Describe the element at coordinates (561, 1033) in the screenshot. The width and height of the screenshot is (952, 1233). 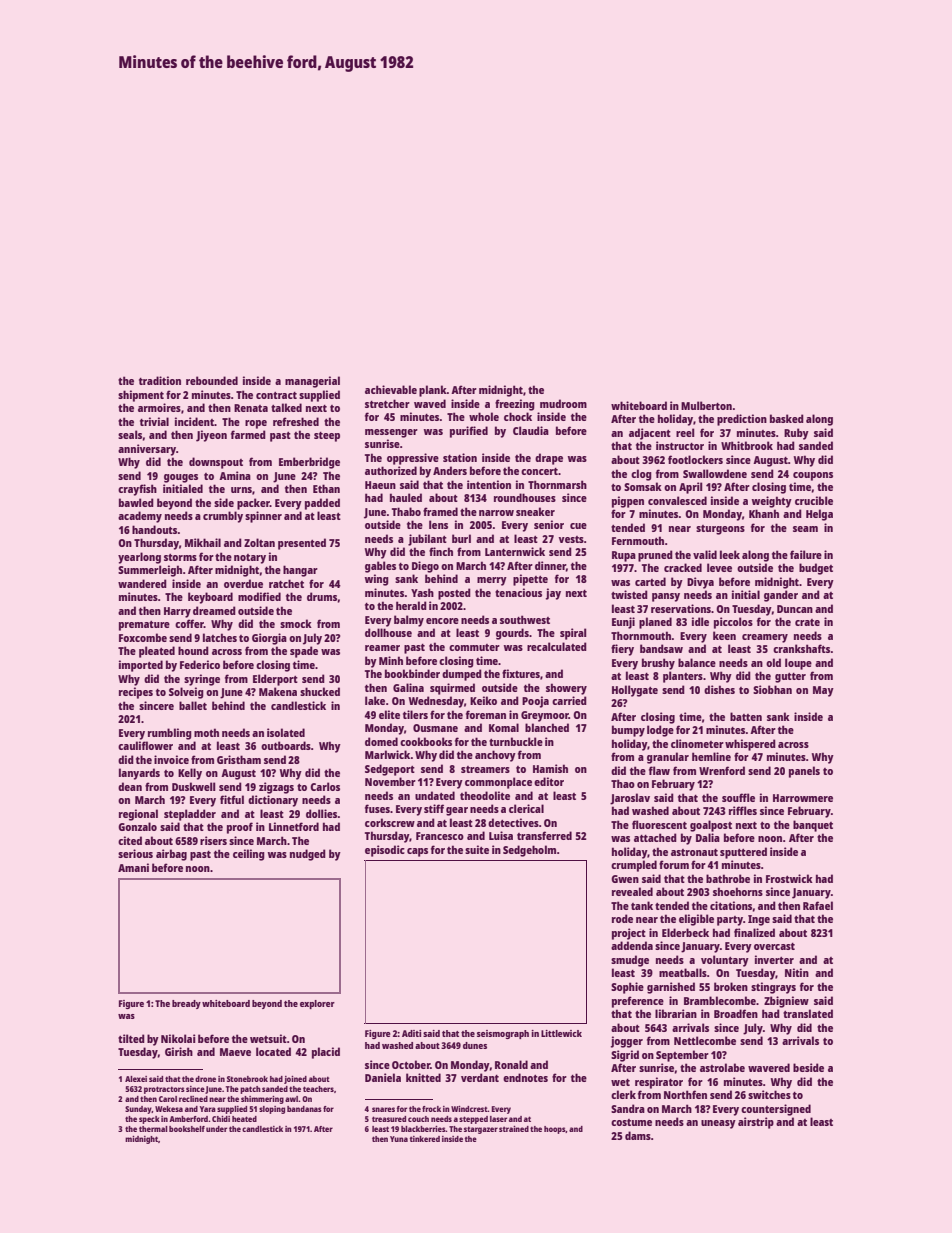
I see `Littlewick` at that location.
